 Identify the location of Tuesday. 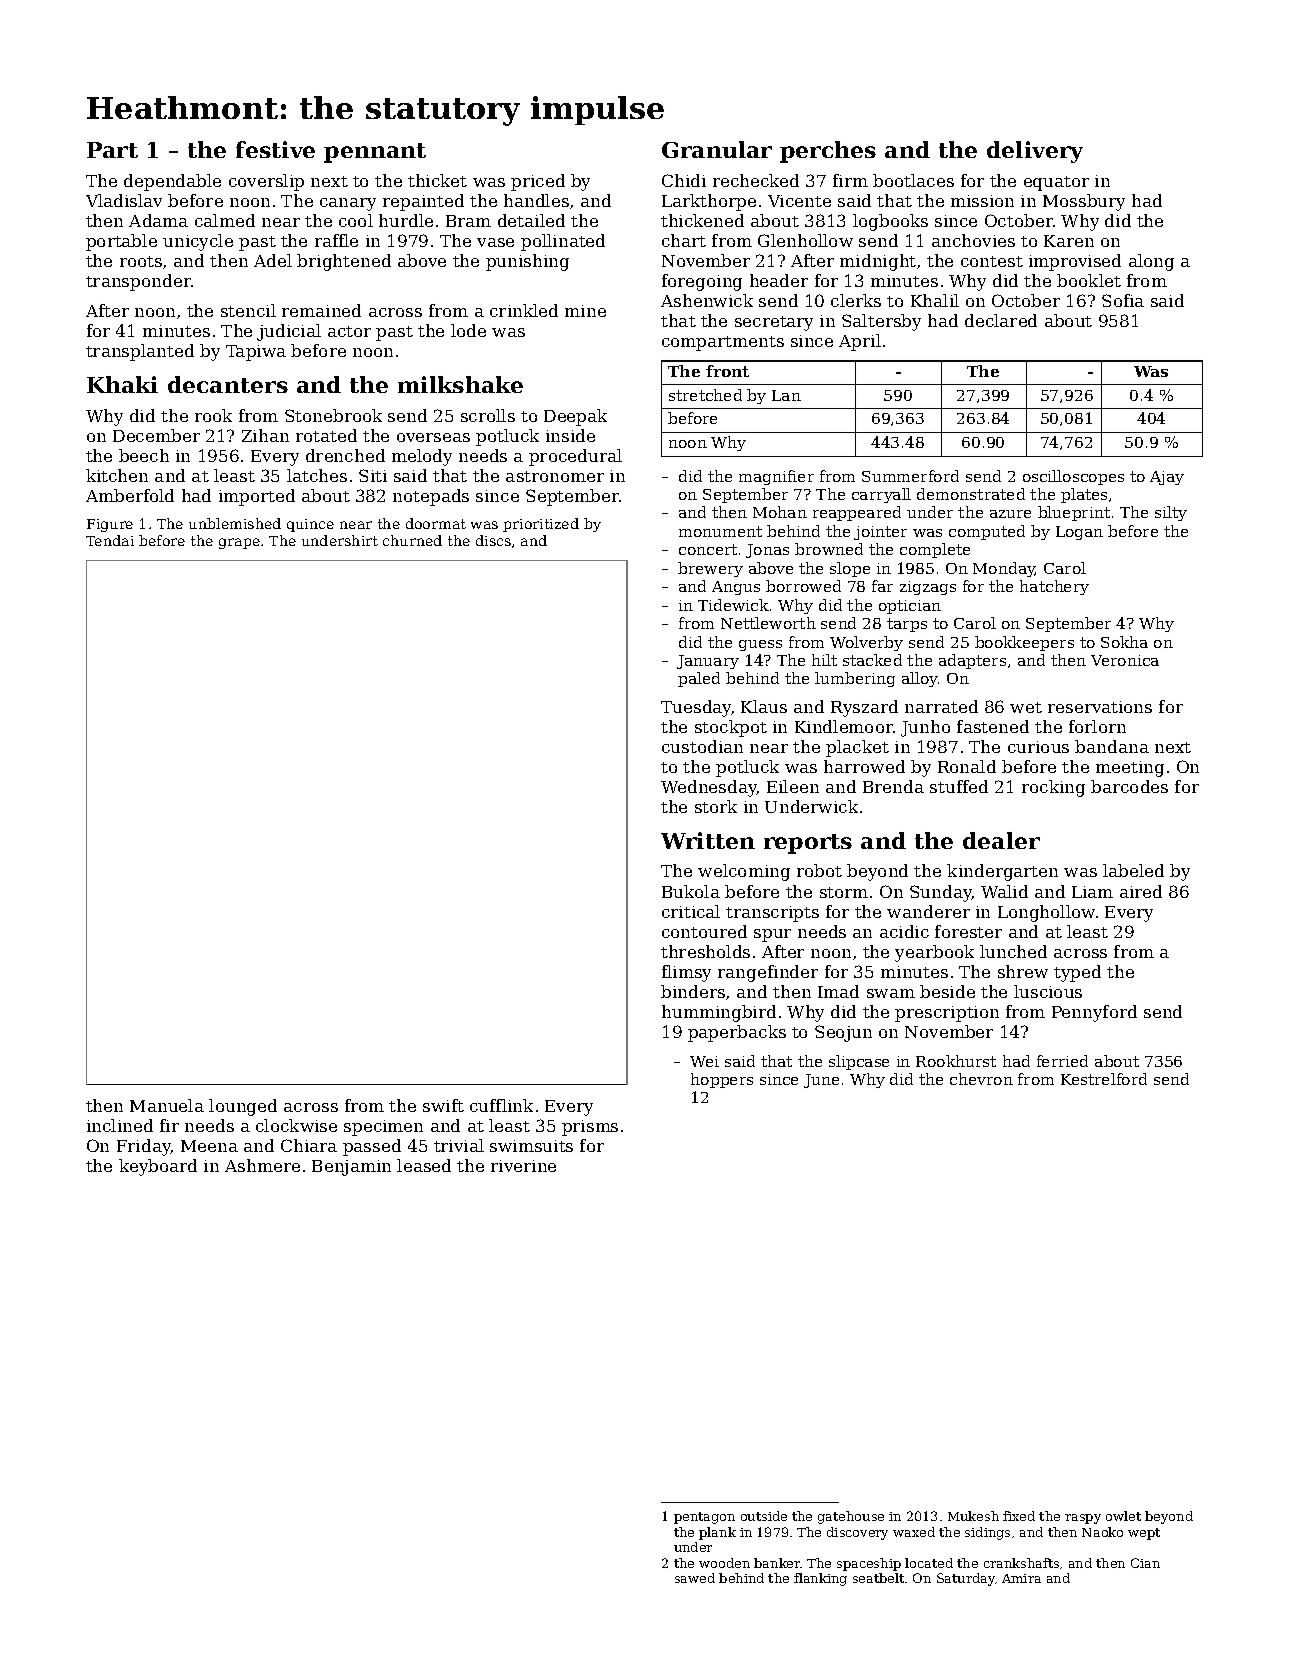
(696, 708).
